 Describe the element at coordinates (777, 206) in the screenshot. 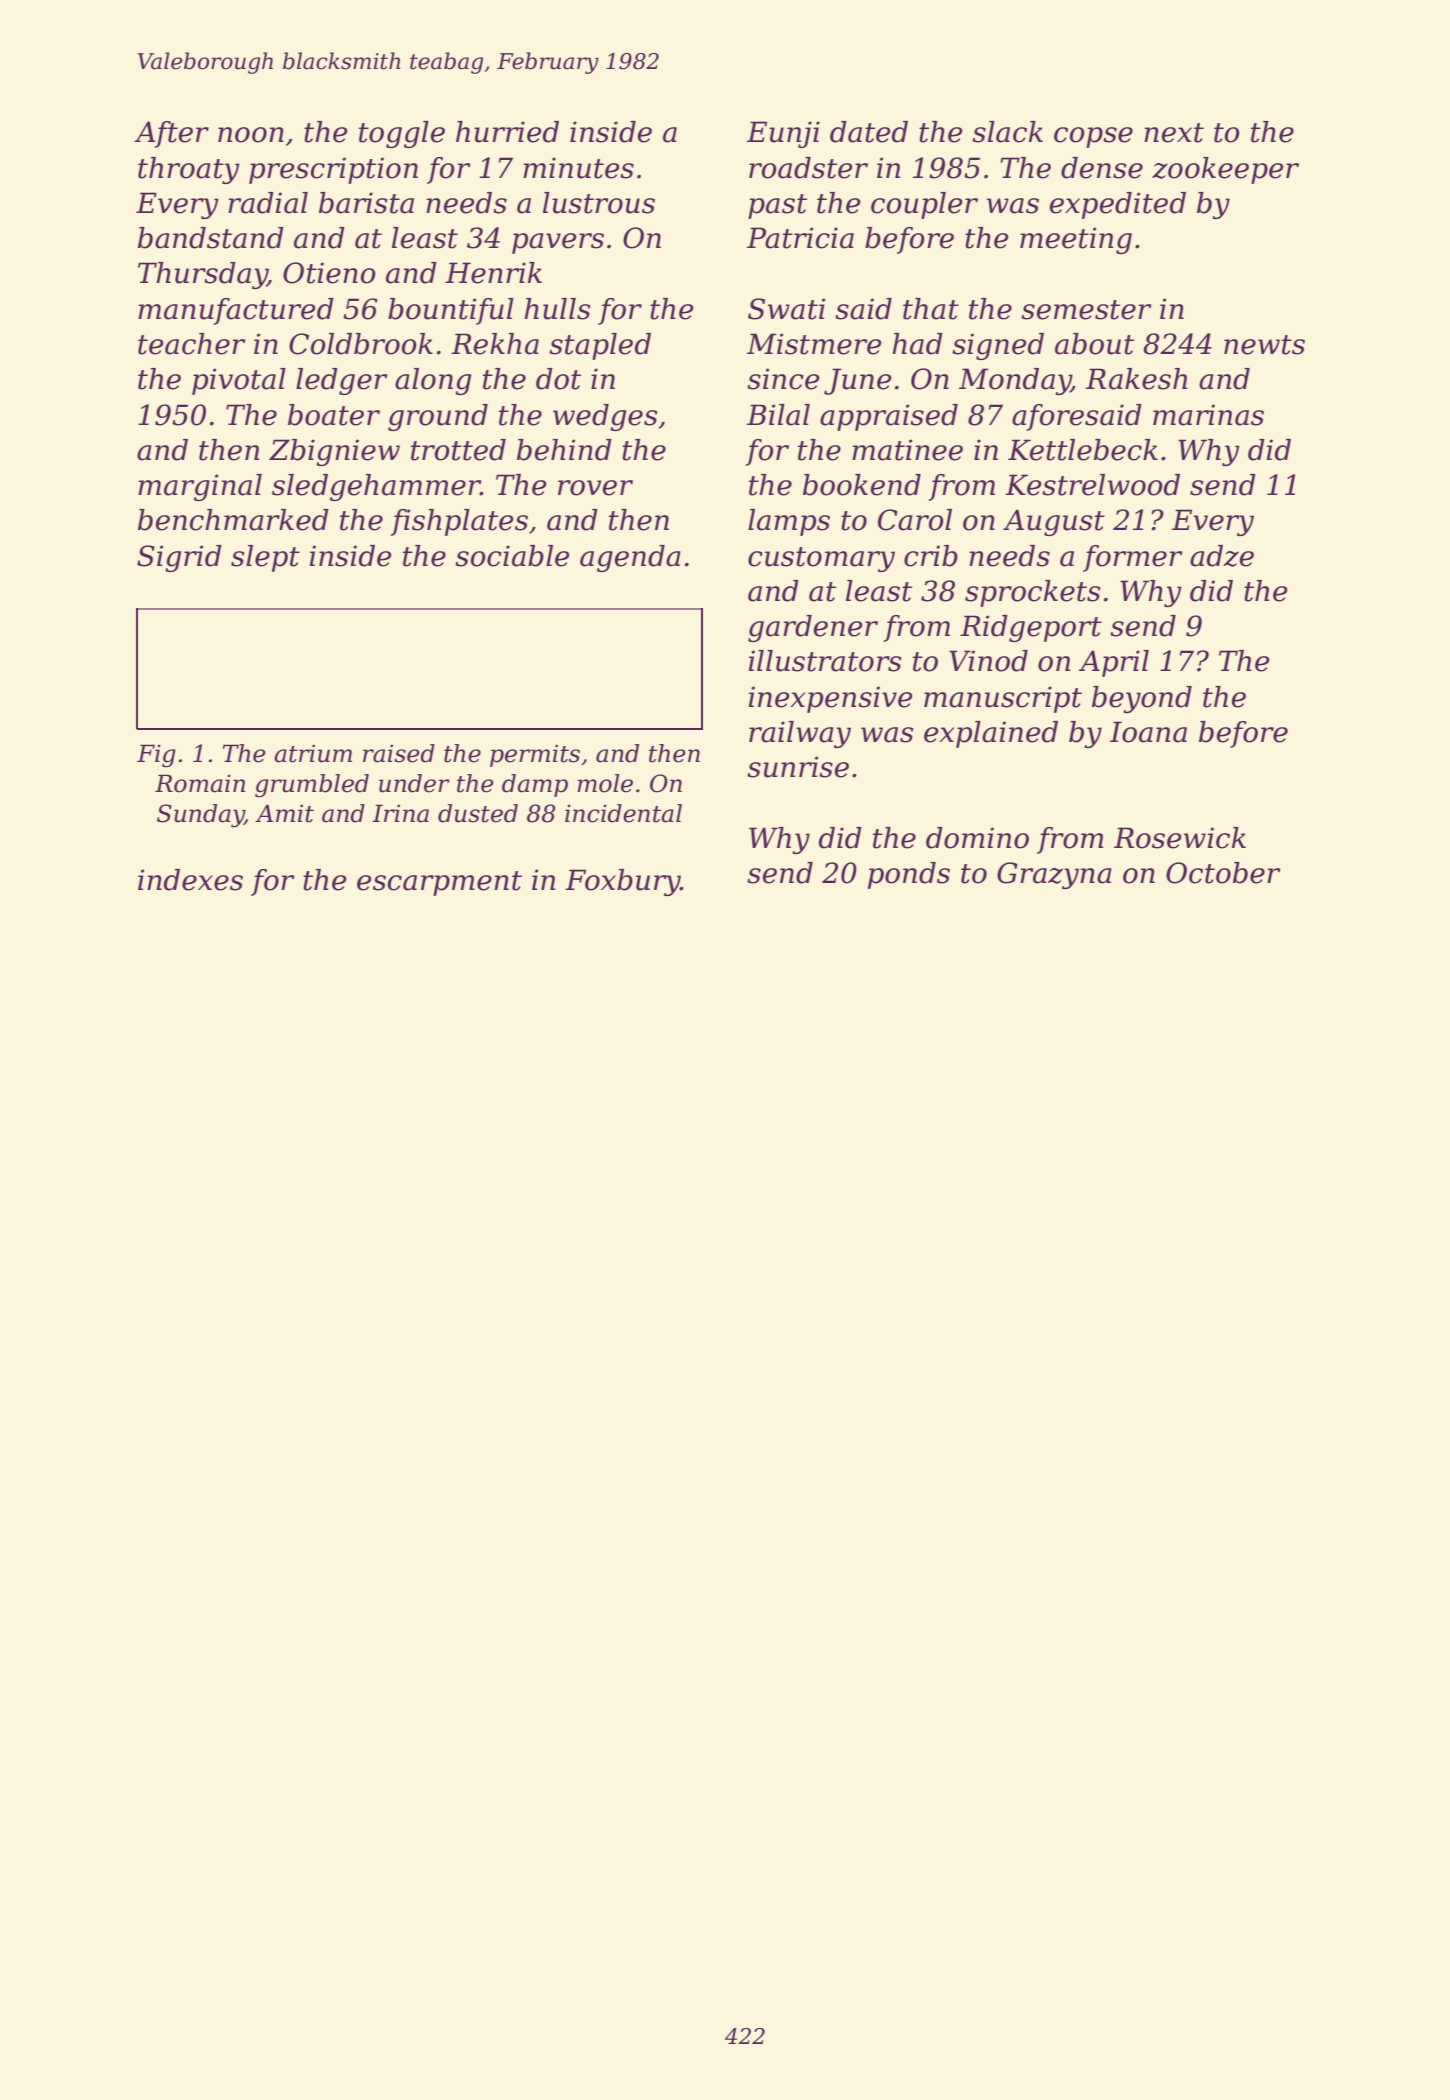

I see `past` at that location.
